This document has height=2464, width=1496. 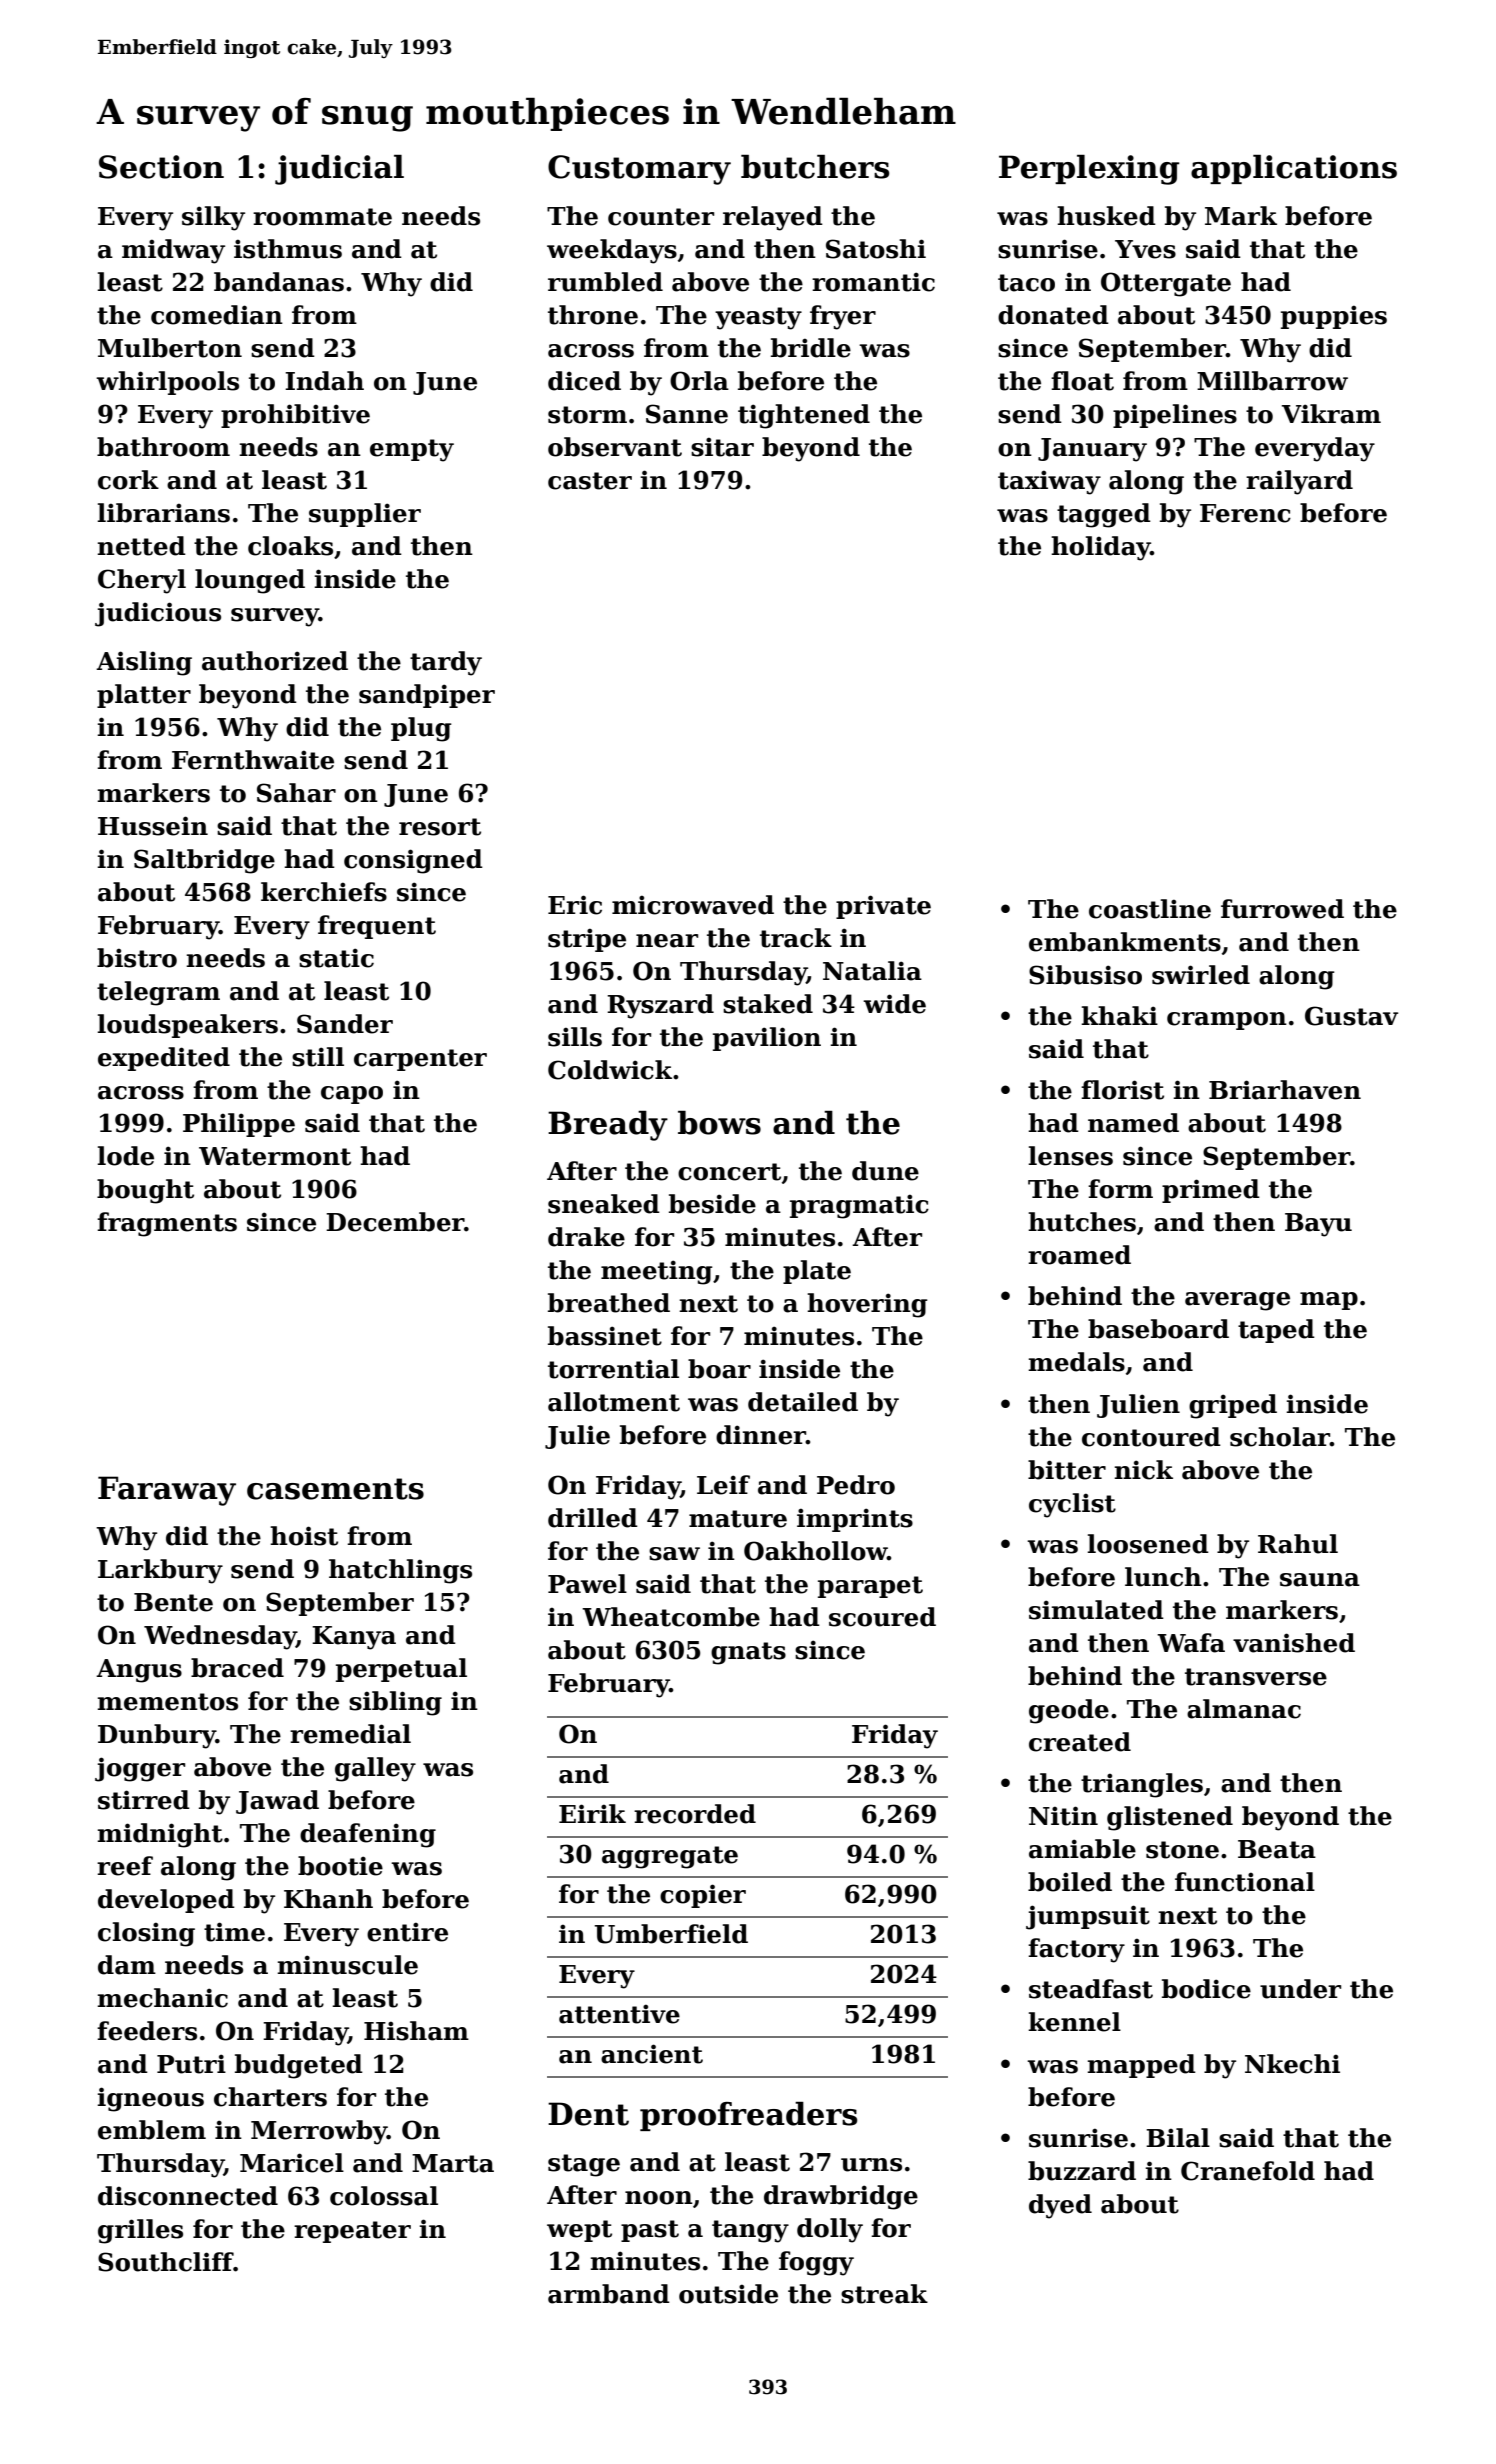 What do you see at coordinates (275, 661) in the document?
I see `authorized` at bounding box center [275, 661].
